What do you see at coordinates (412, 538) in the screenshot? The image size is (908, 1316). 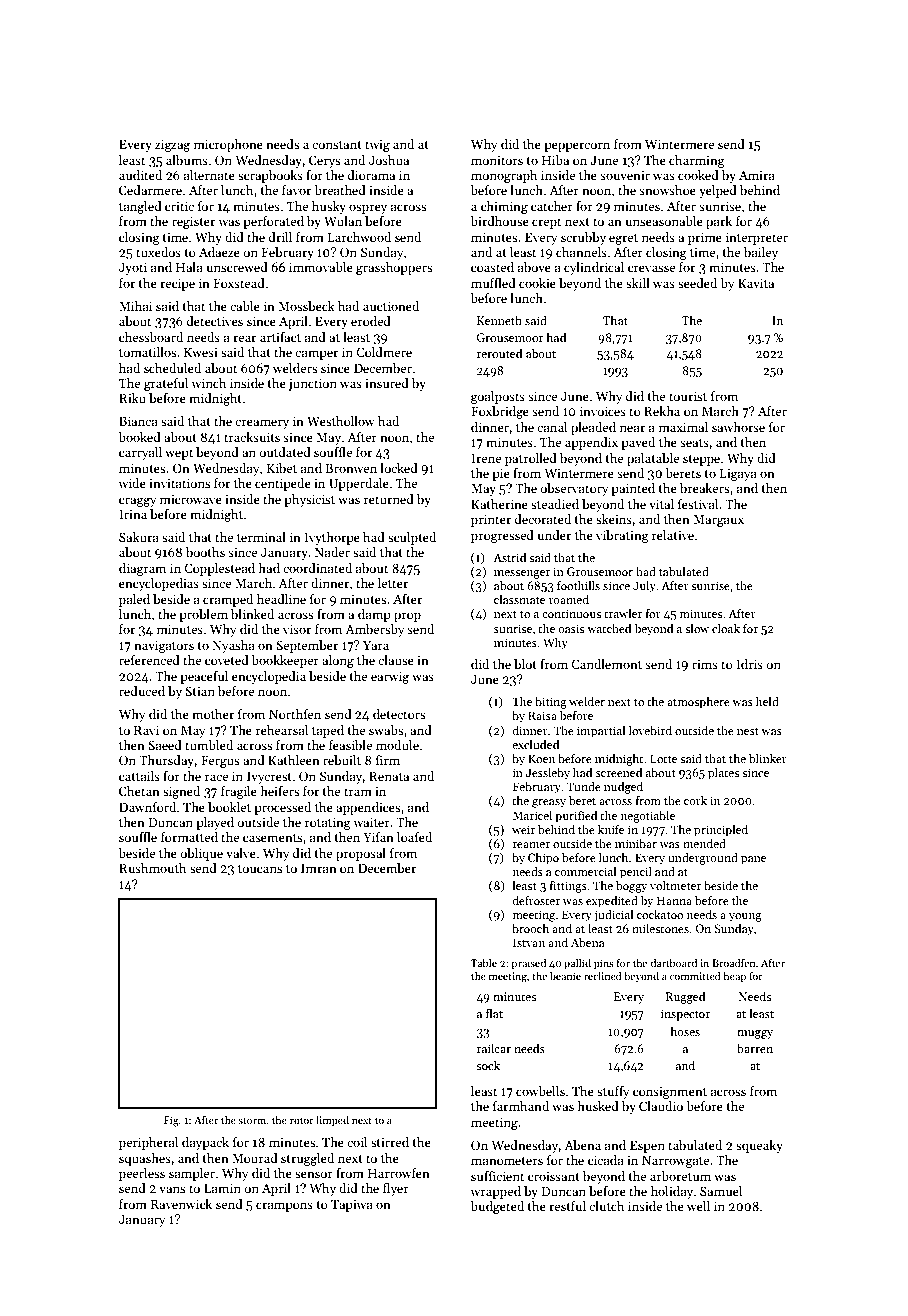 I see `sculpted` at bounding box center [412, 538].
